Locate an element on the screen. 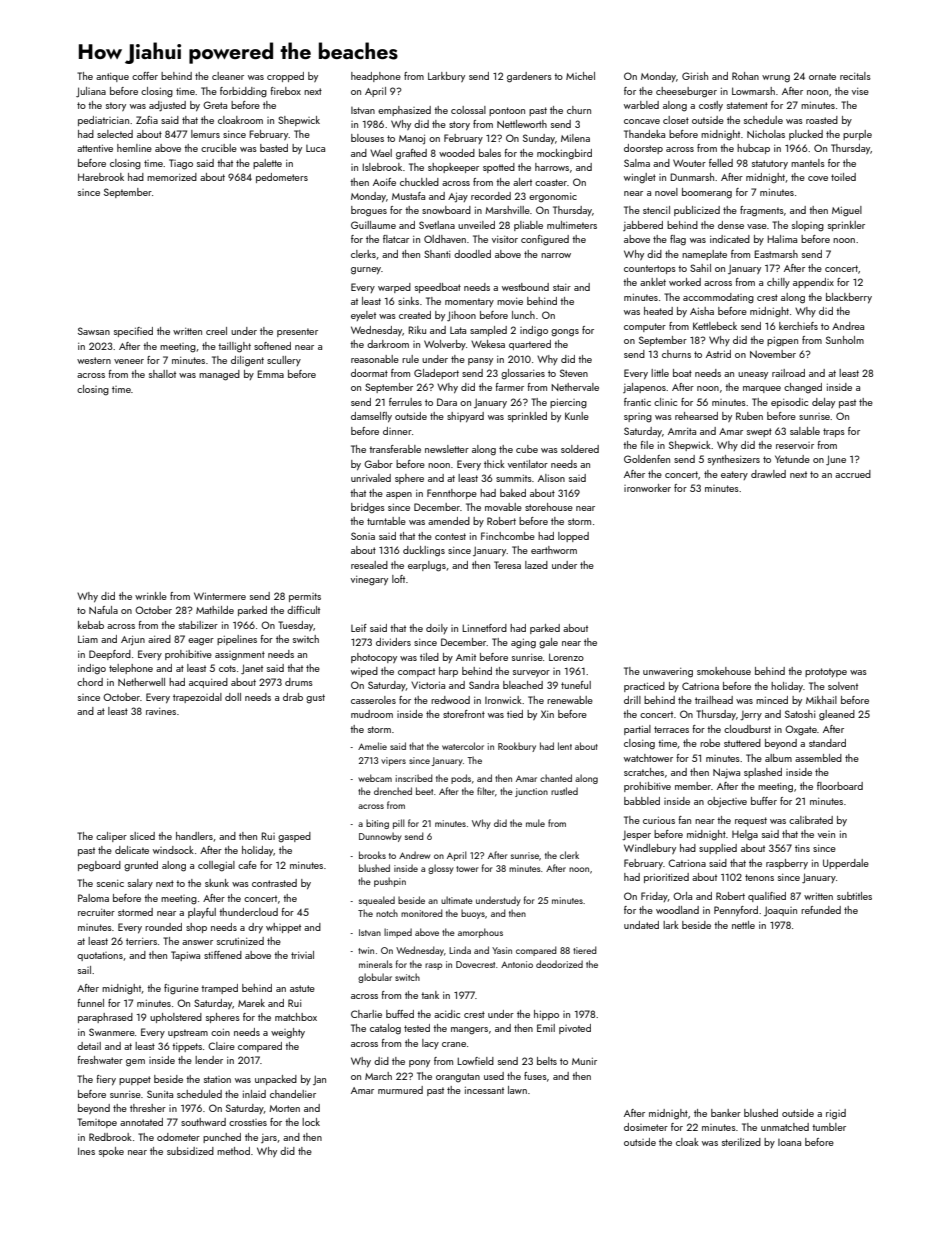  dosimeter is located at coordinates (646, 1127).
